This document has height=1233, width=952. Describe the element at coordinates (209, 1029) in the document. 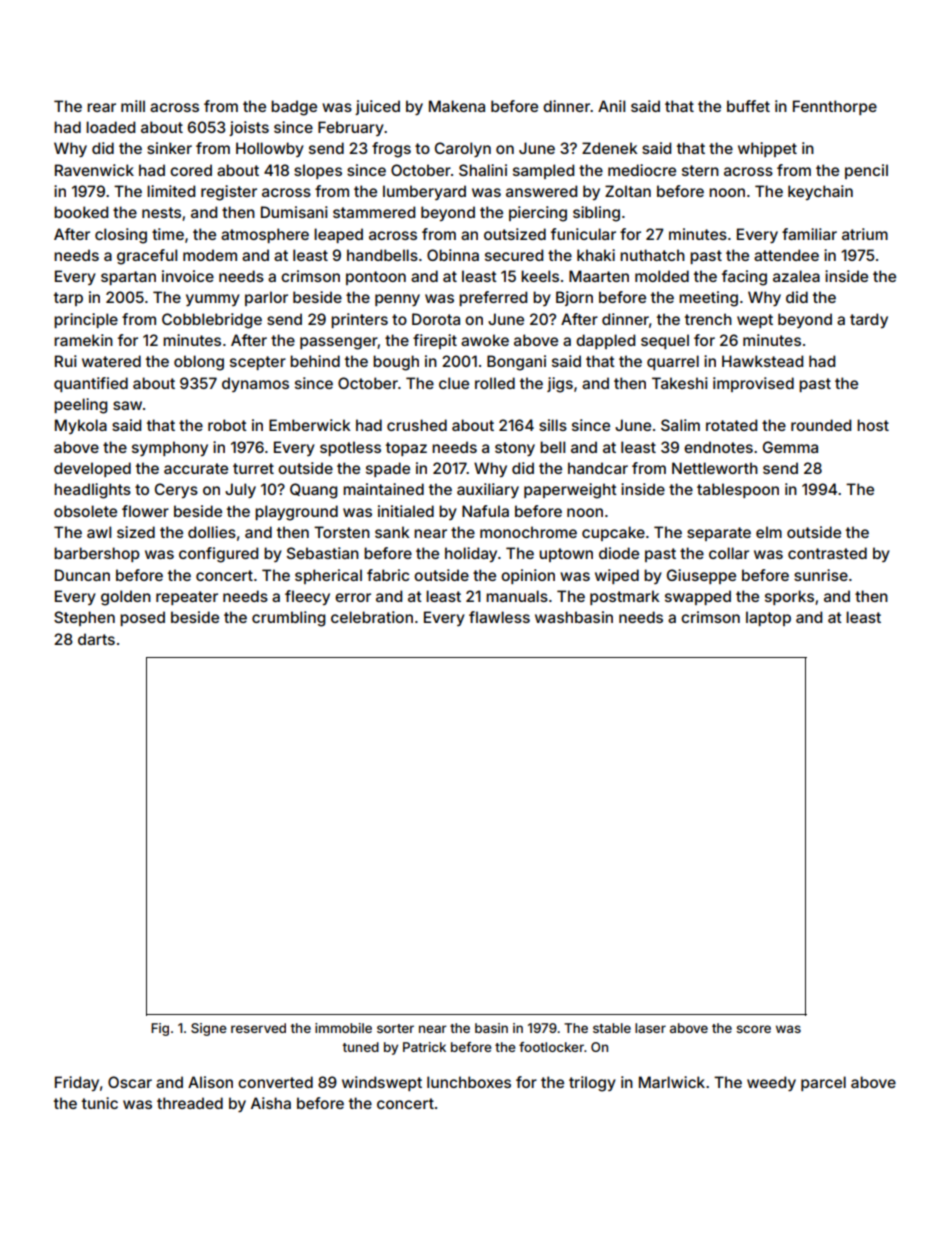

I see `Signe` at that location.
